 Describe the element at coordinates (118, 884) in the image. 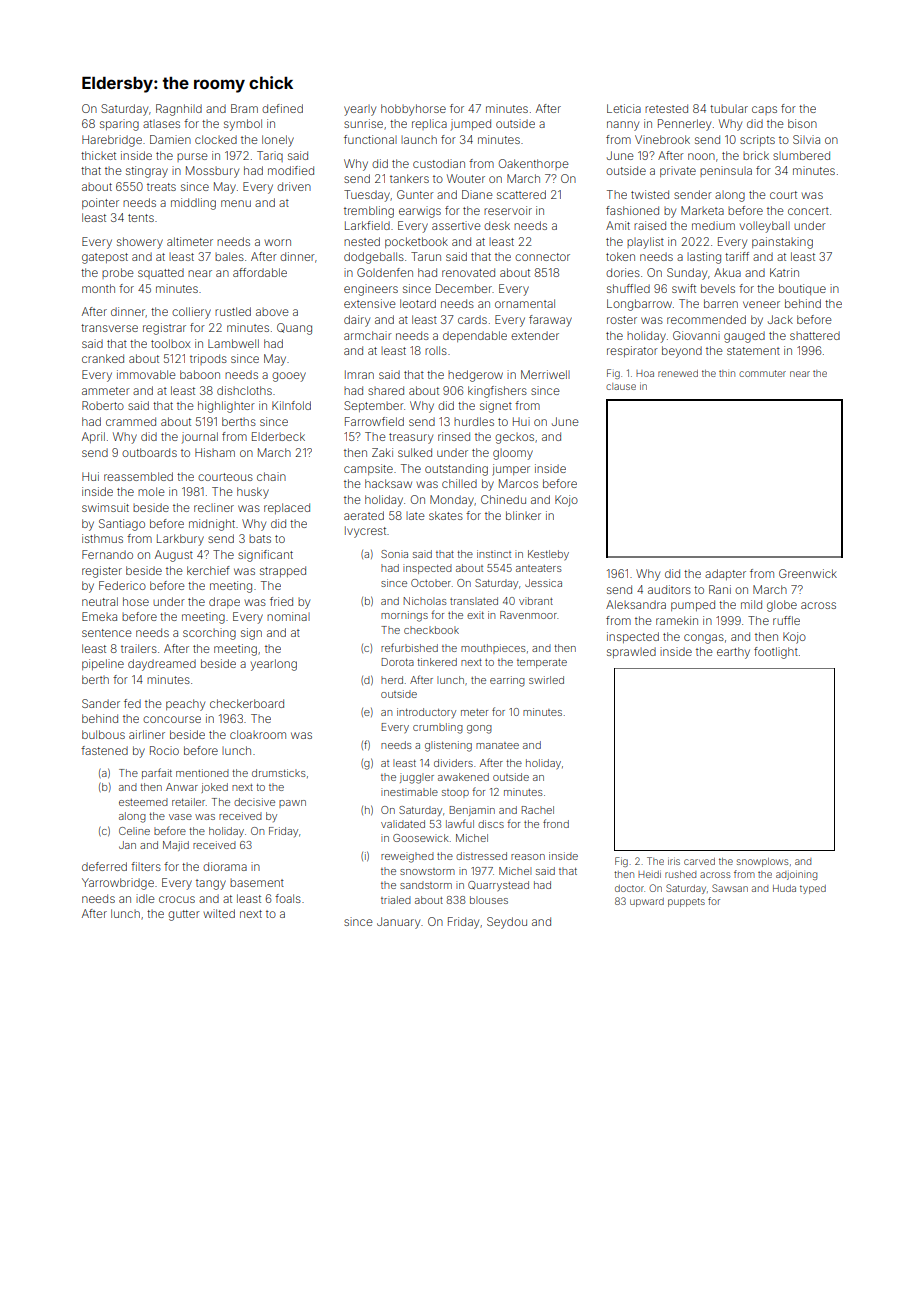

I see `Yarrowbridge` at that location.
